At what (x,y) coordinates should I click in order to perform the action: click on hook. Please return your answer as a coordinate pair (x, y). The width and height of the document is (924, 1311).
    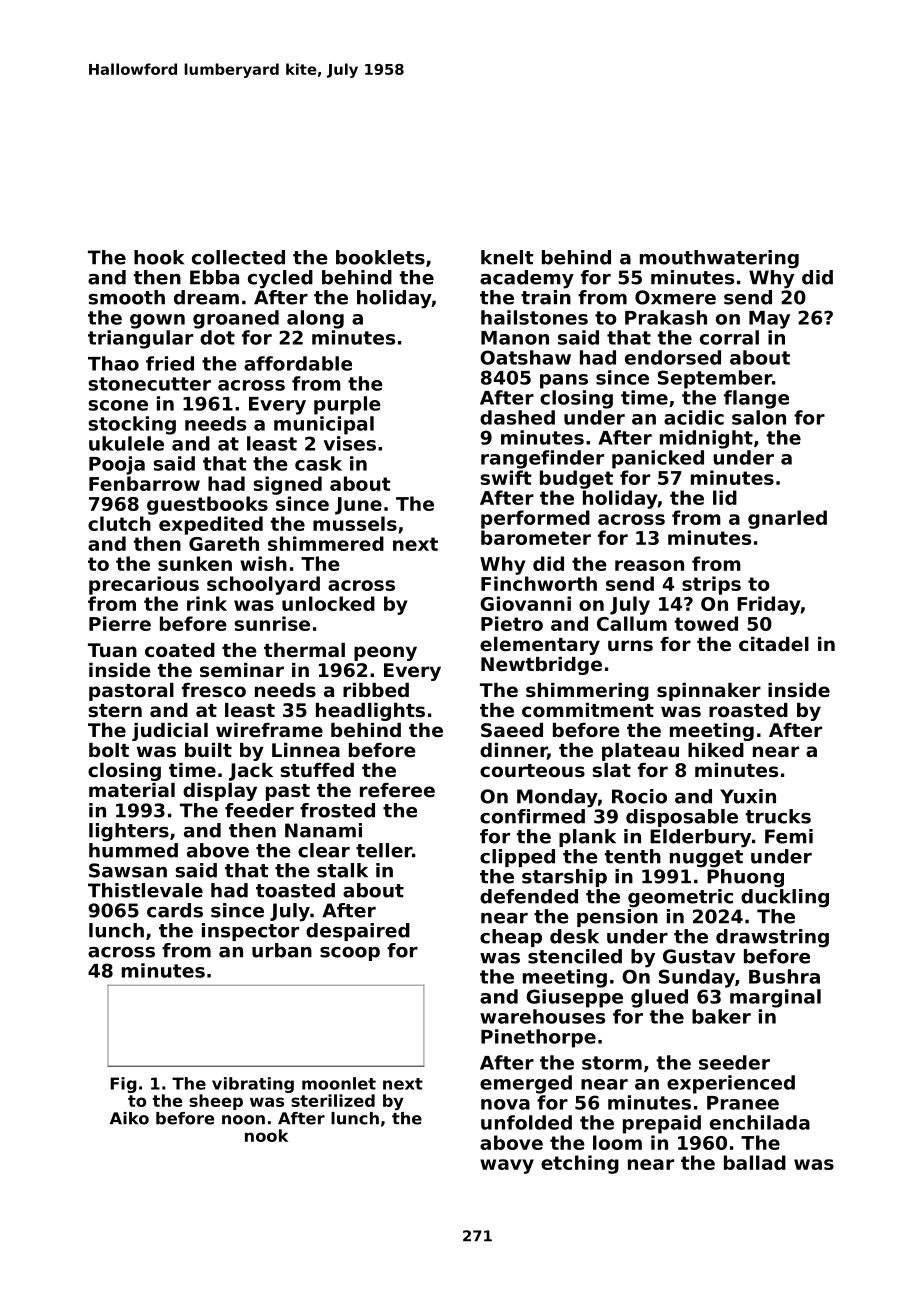
    Looking at the image, I should click on (159, 257).
